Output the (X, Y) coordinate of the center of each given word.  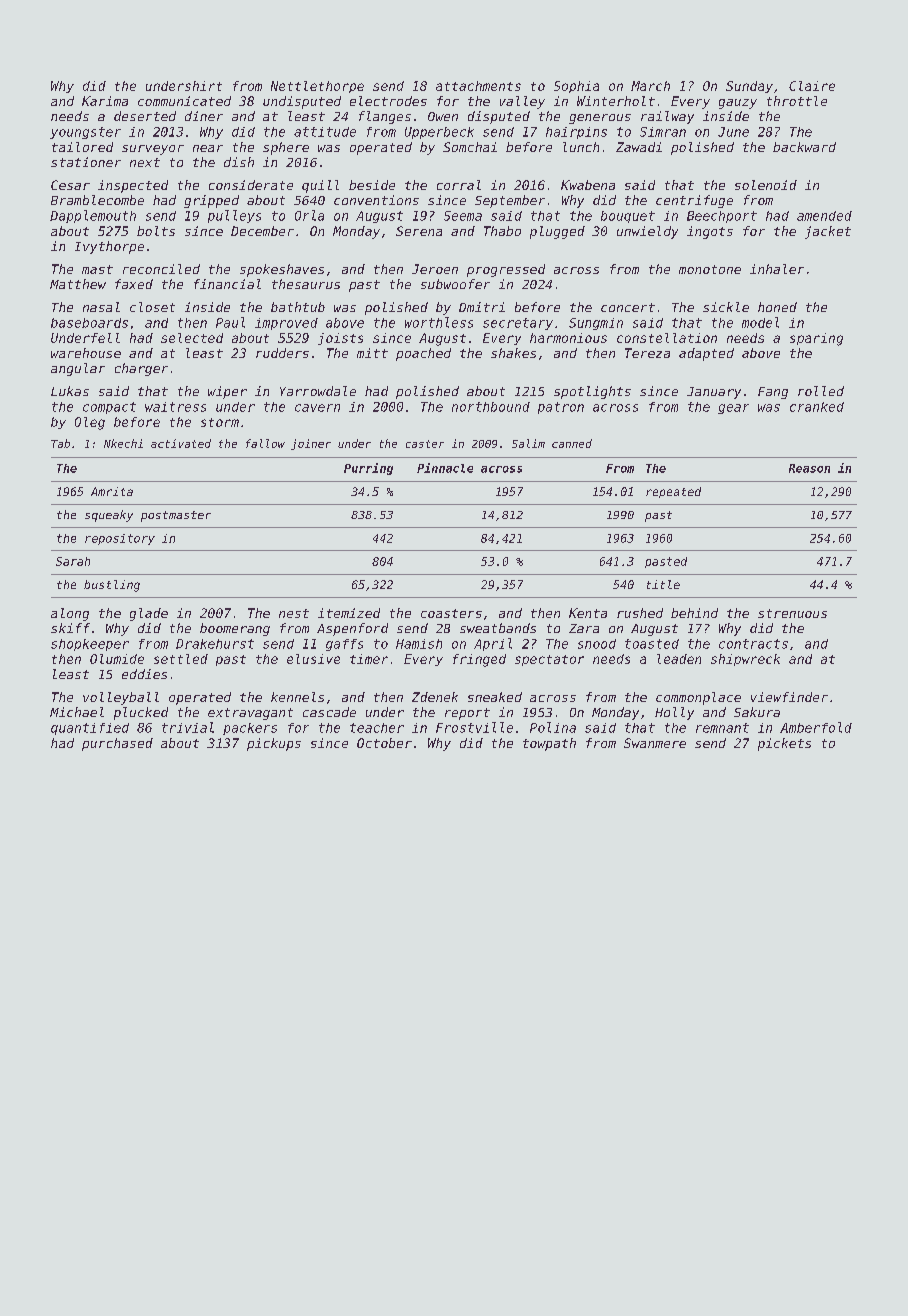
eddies (144, 674)
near (208, 148)
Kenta (588, 613)
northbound (491, 407)
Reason (809, 468)
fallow (265, 443)
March (650, 86)
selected (192, 338)
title (663, 584)
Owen (443, 116)
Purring (368, 469)
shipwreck (745, 660)
